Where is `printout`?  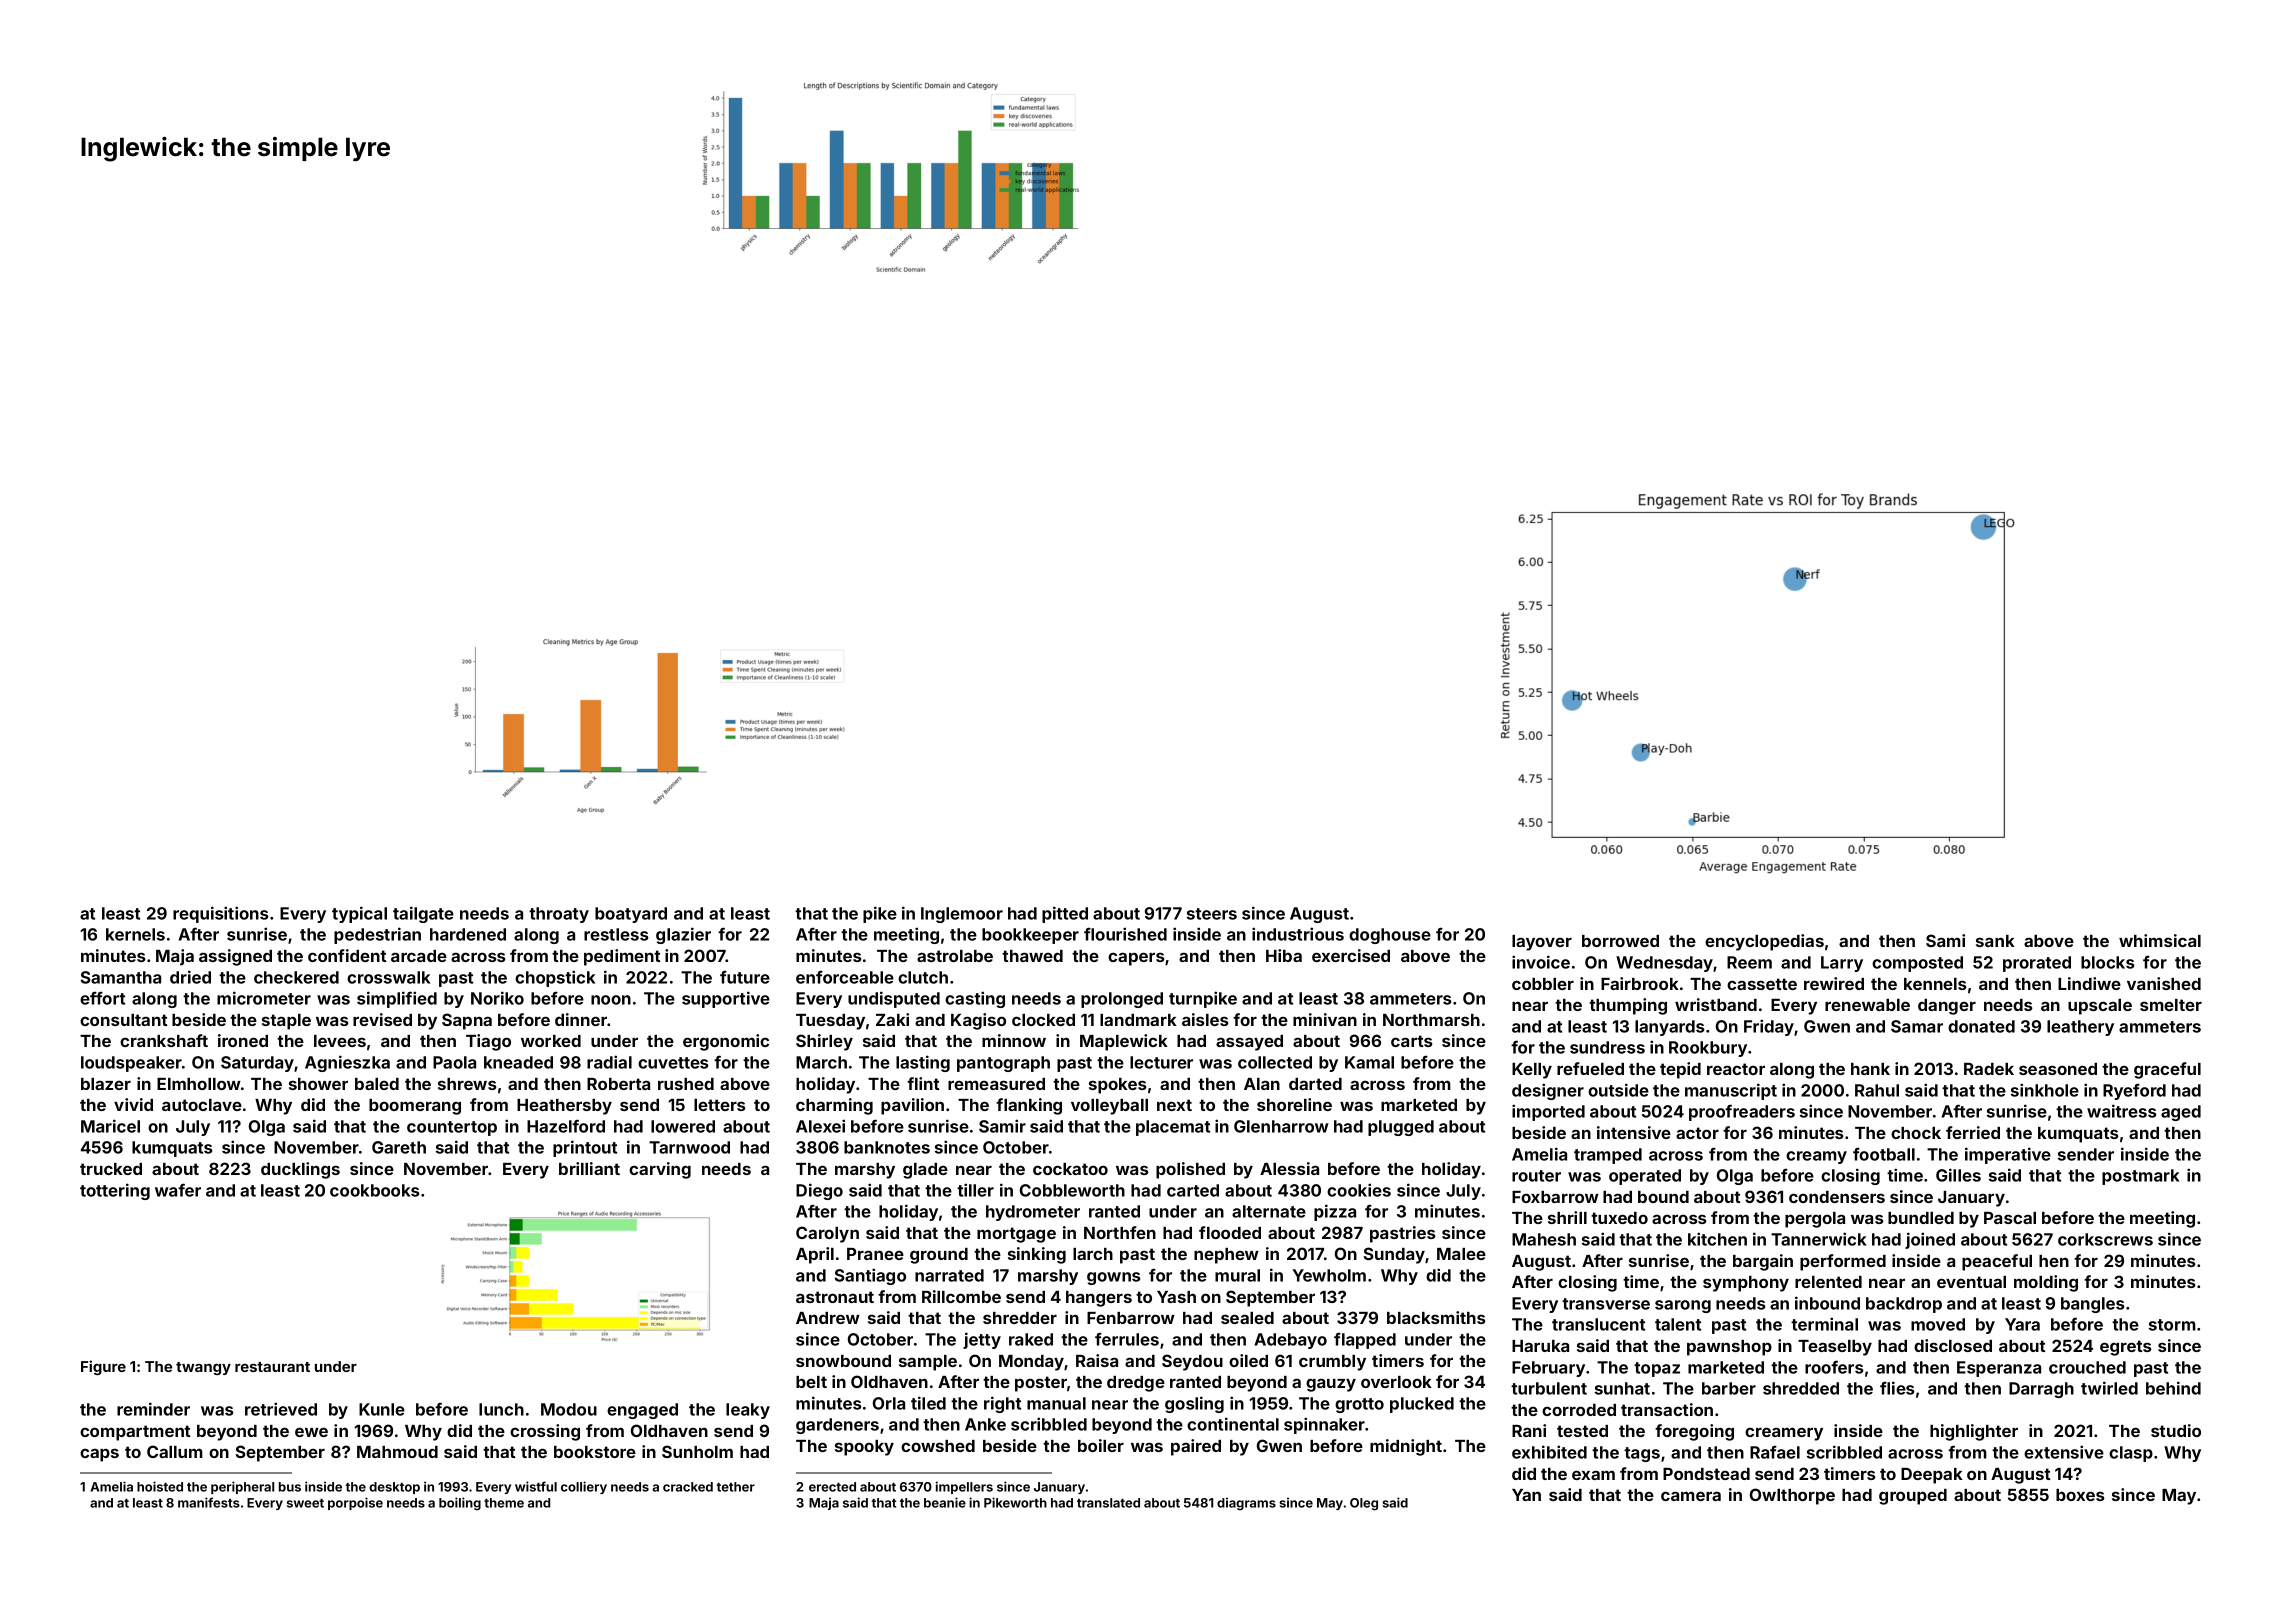 printout is located at coordinates (585, 1148).
